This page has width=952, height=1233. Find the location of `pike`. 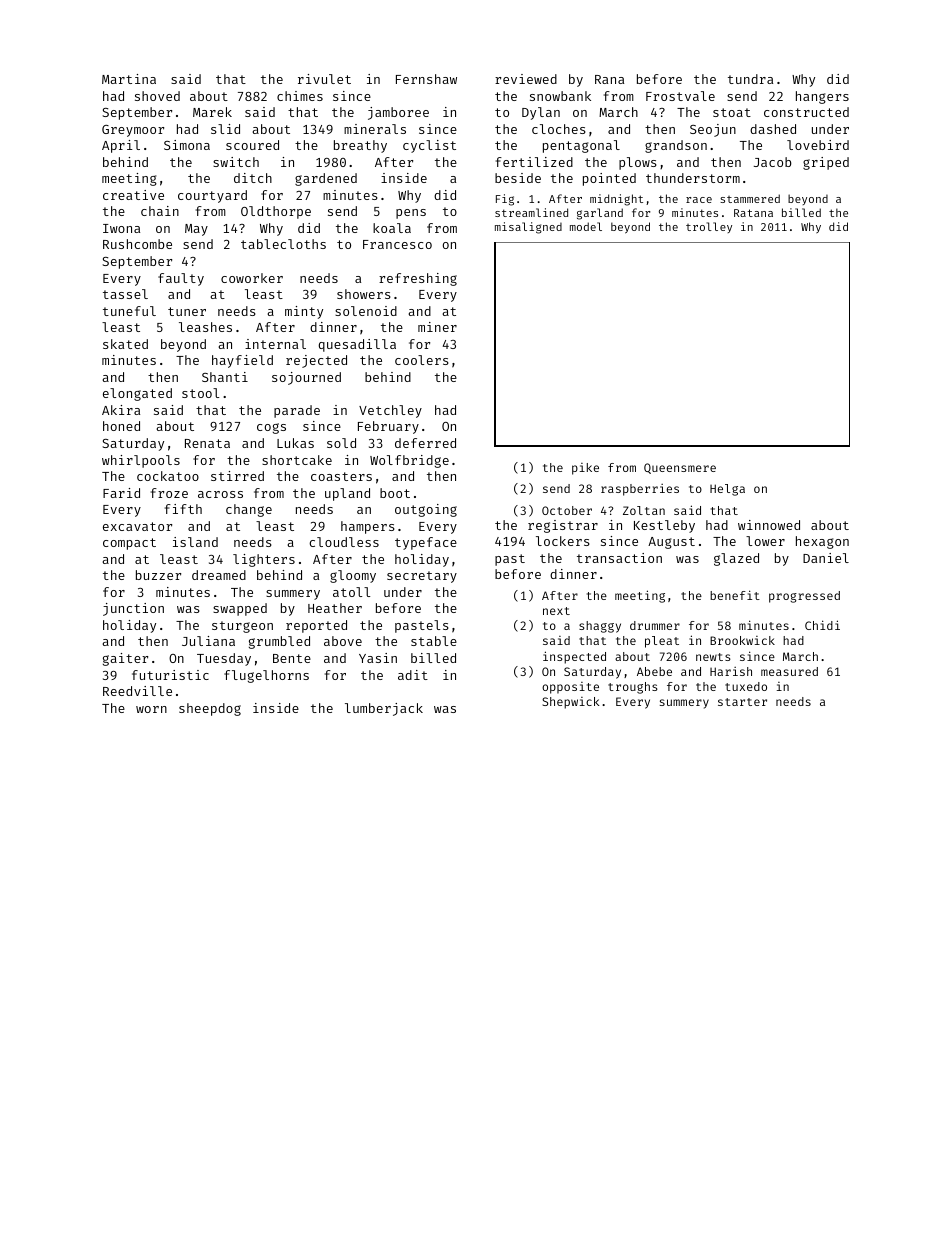

pike is located at coordinates (585, 469).
